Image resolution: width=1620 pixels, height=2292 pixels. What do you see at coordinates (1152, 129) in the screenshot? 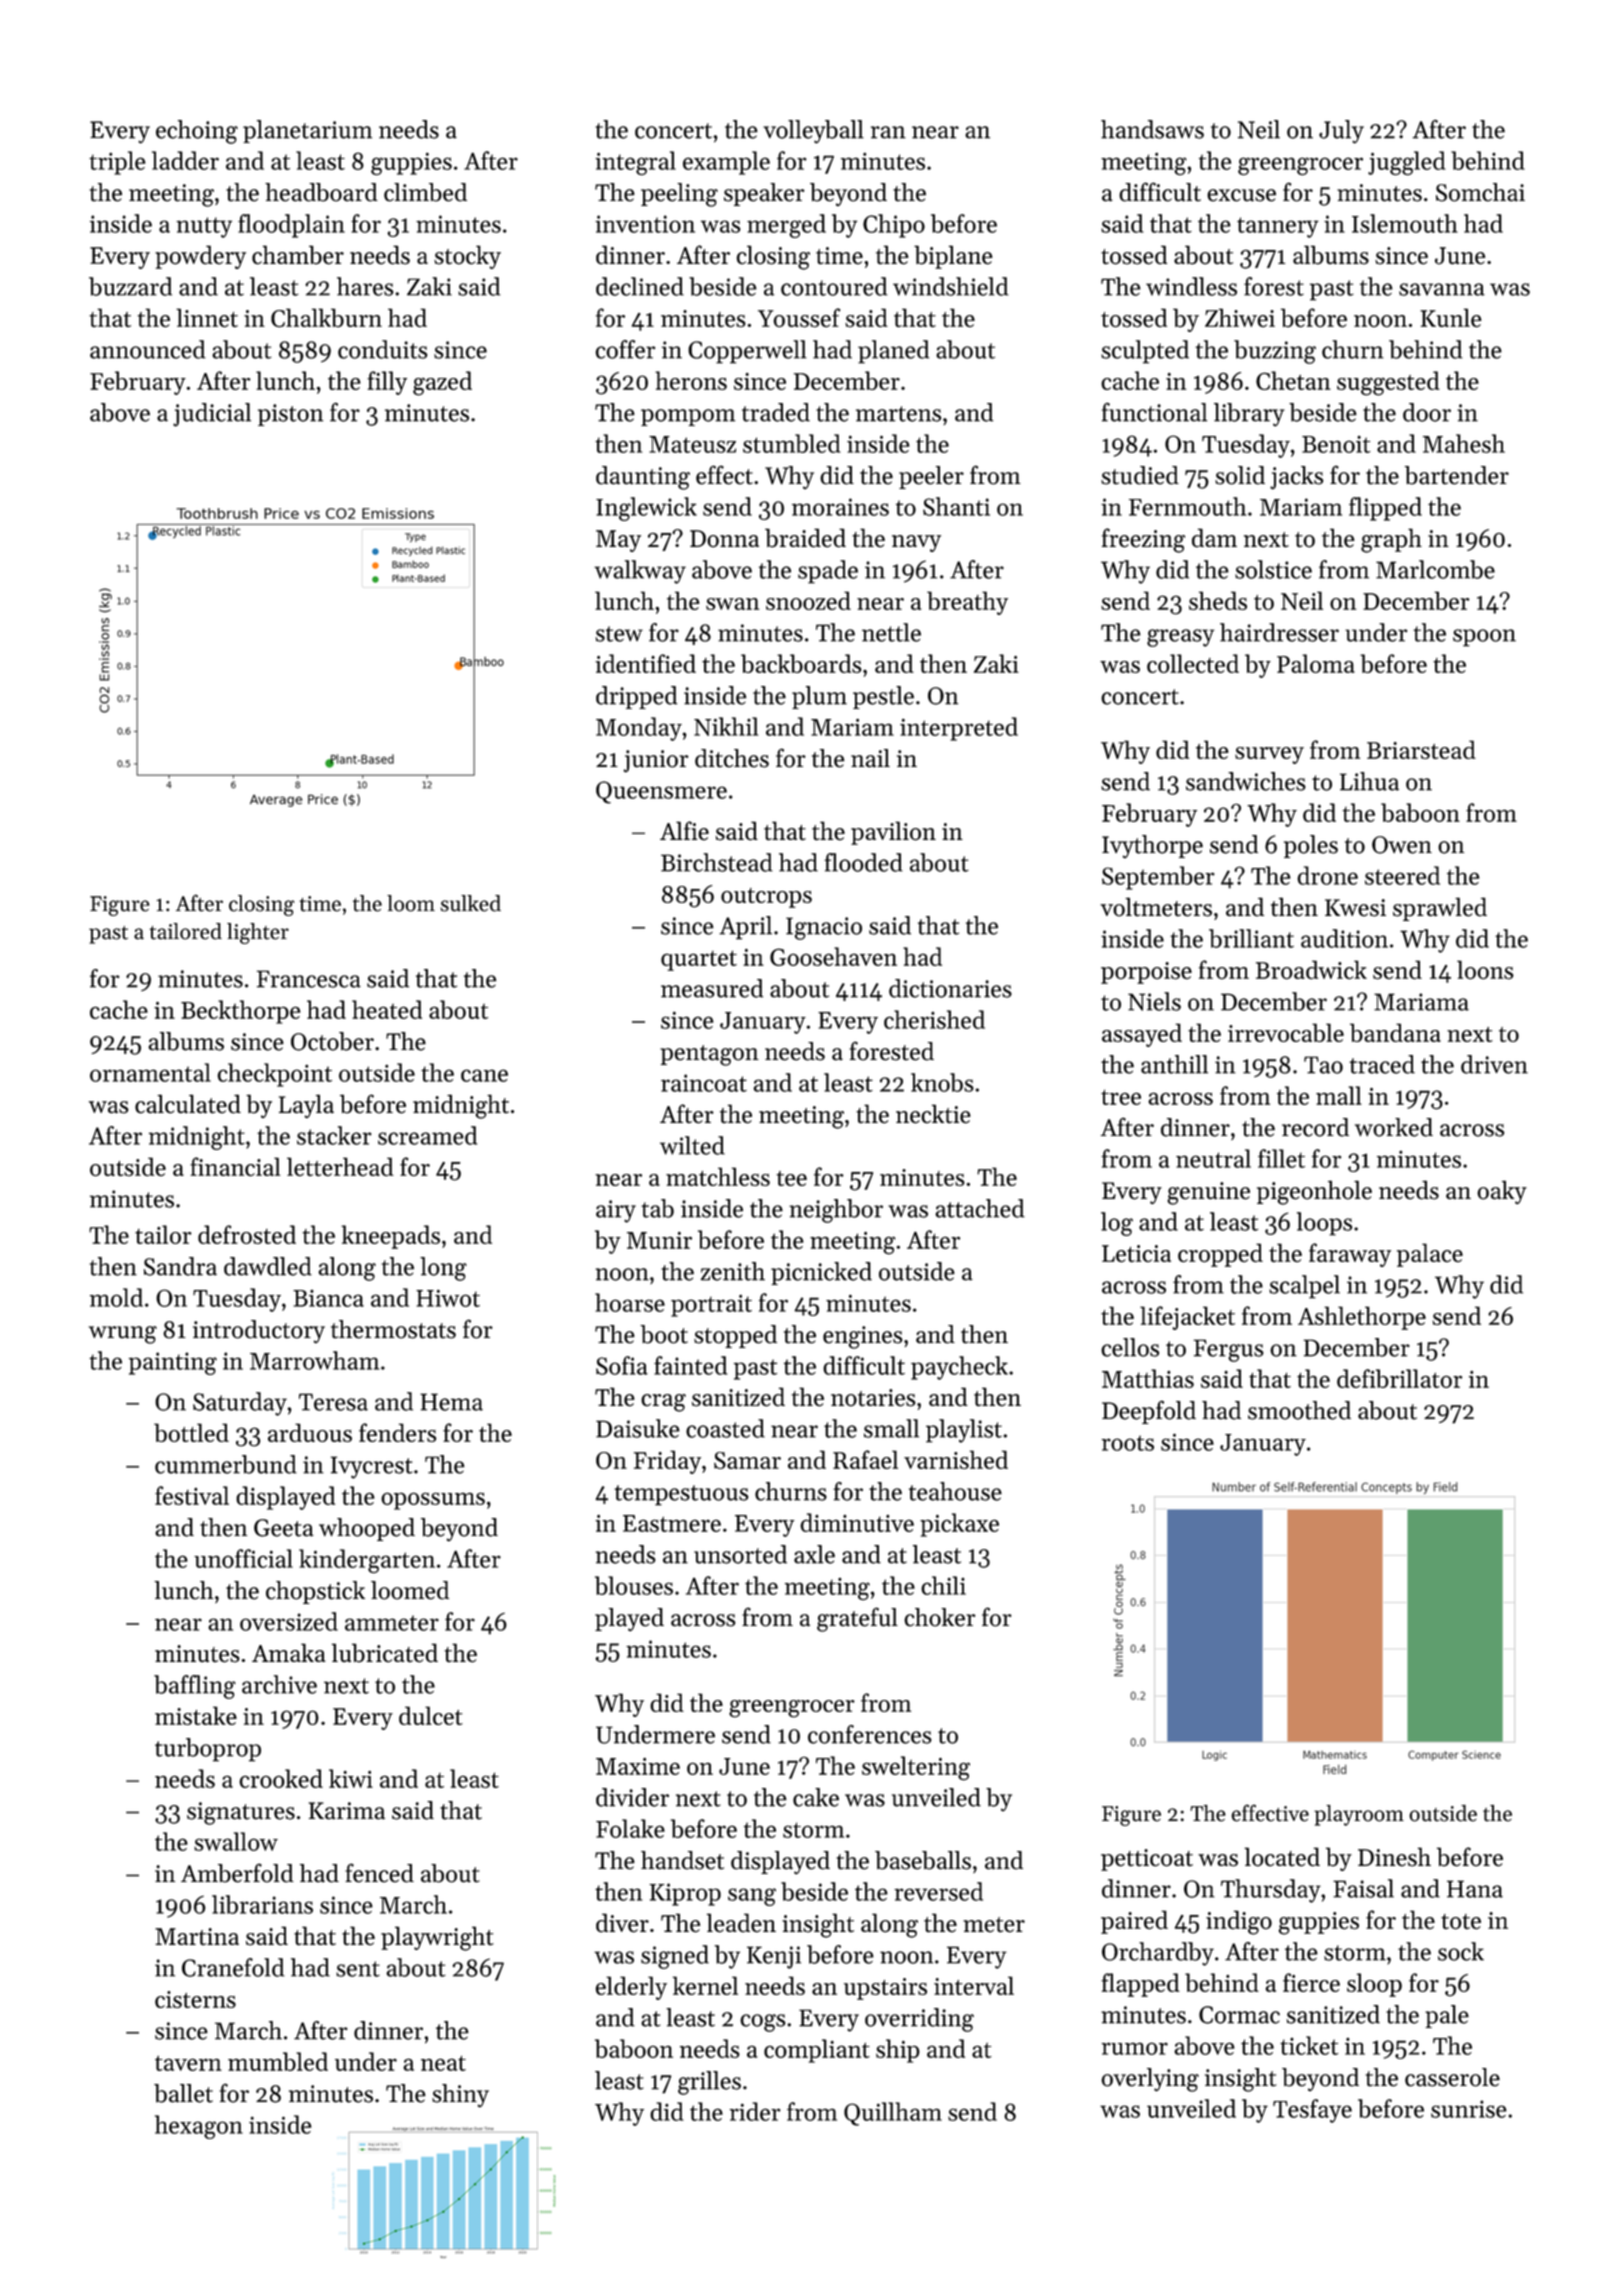
I see `handsaws` at bounding box center [1152, 129].
